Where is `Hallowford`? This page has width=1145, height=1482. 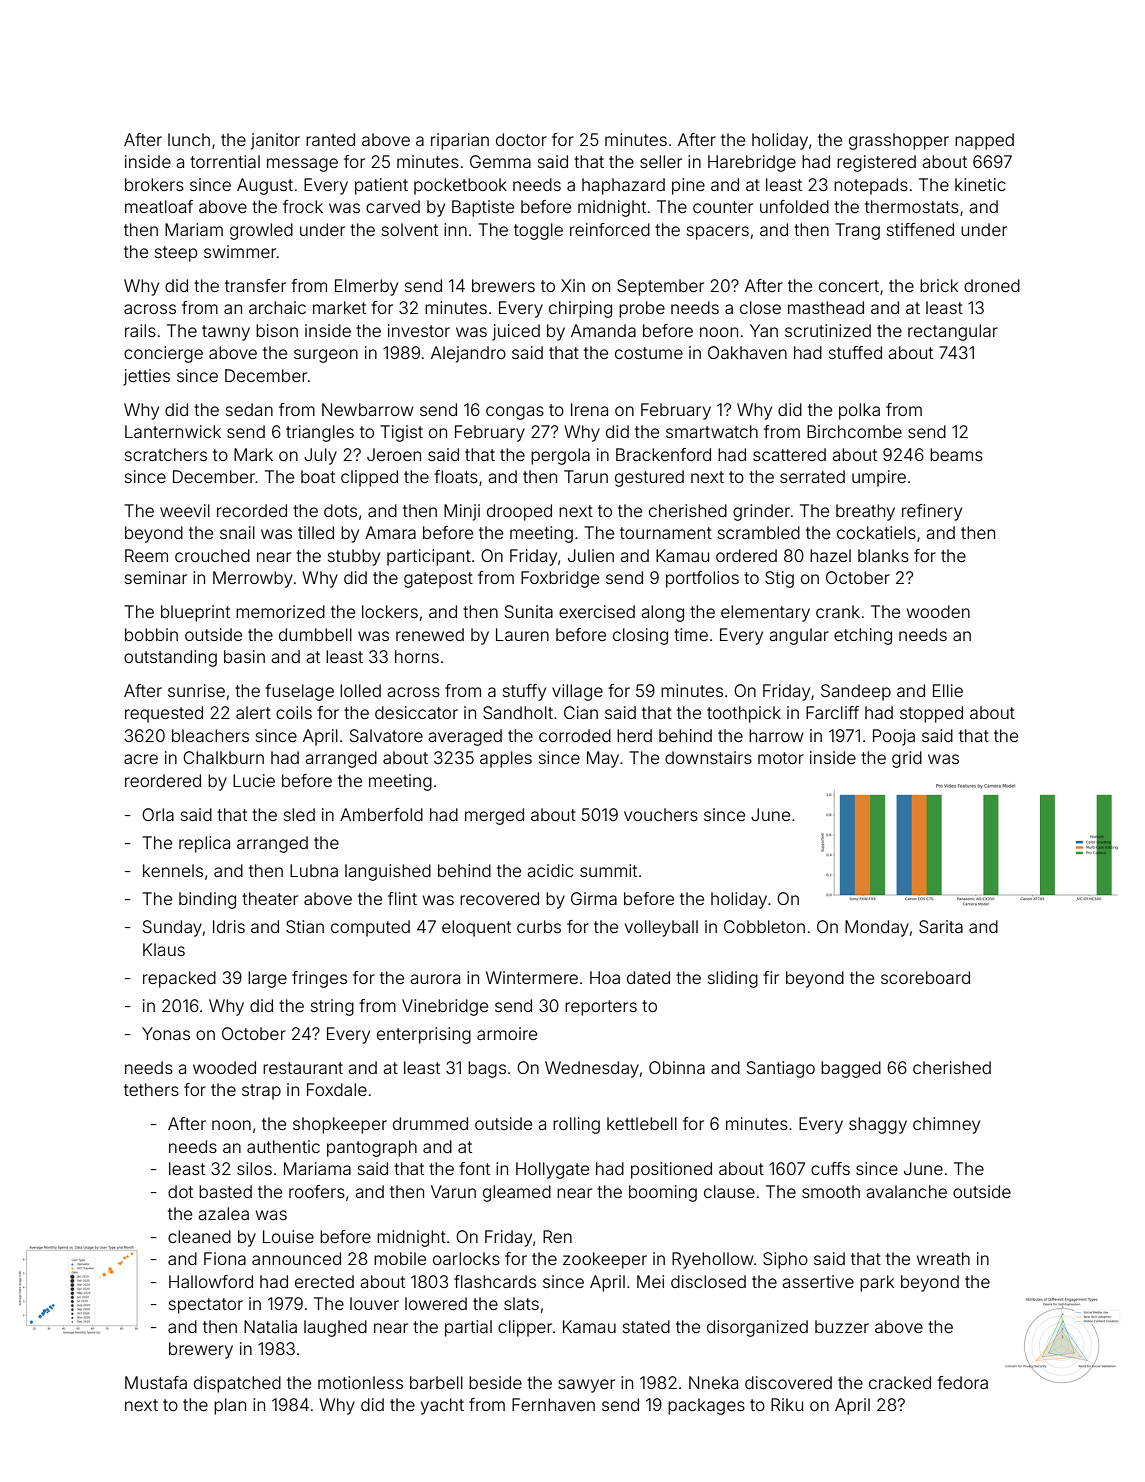
Hallowford is located at coordinates (211, 1281).
